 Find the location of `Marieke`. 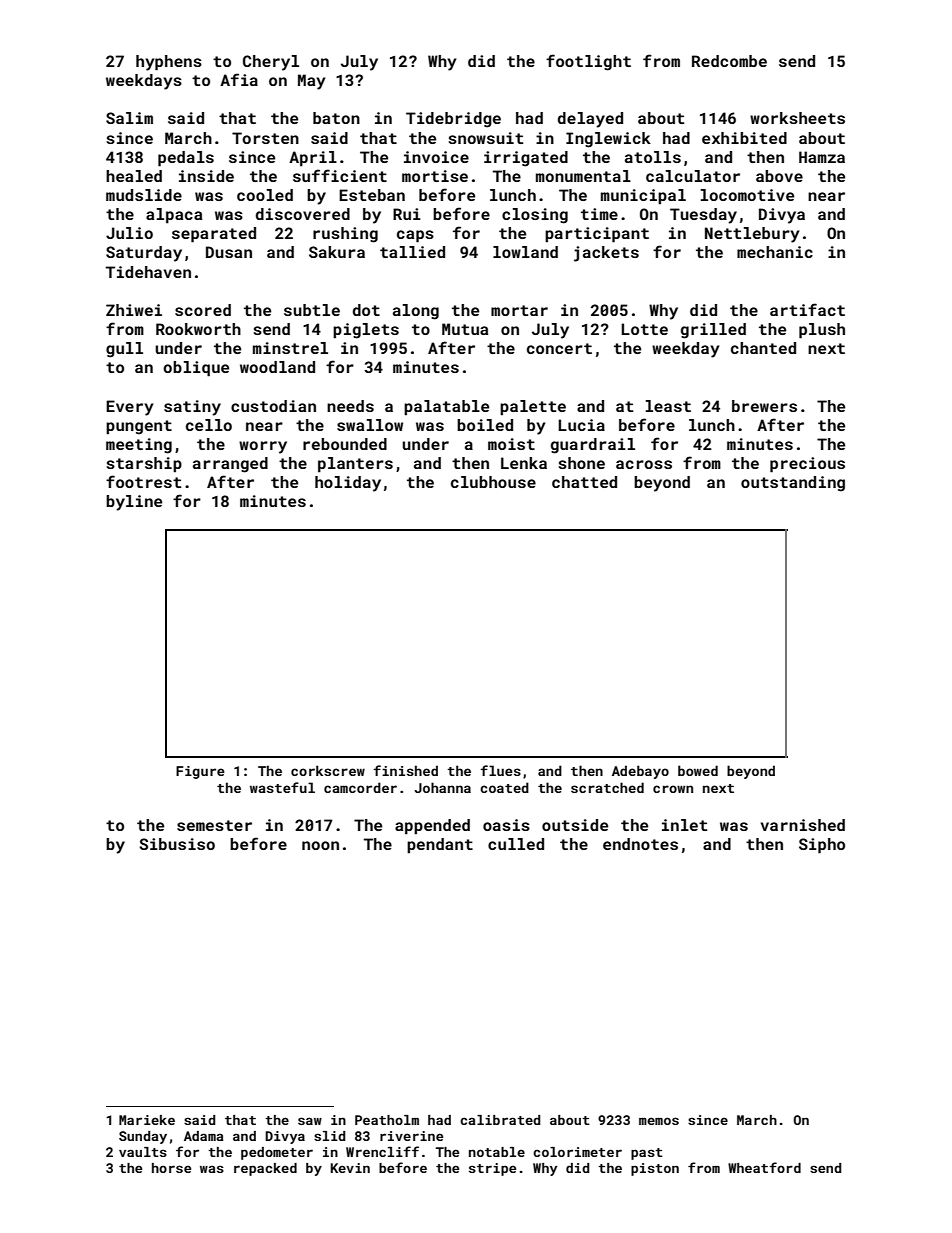

Marieke is located at coordinates (147, 1120).
